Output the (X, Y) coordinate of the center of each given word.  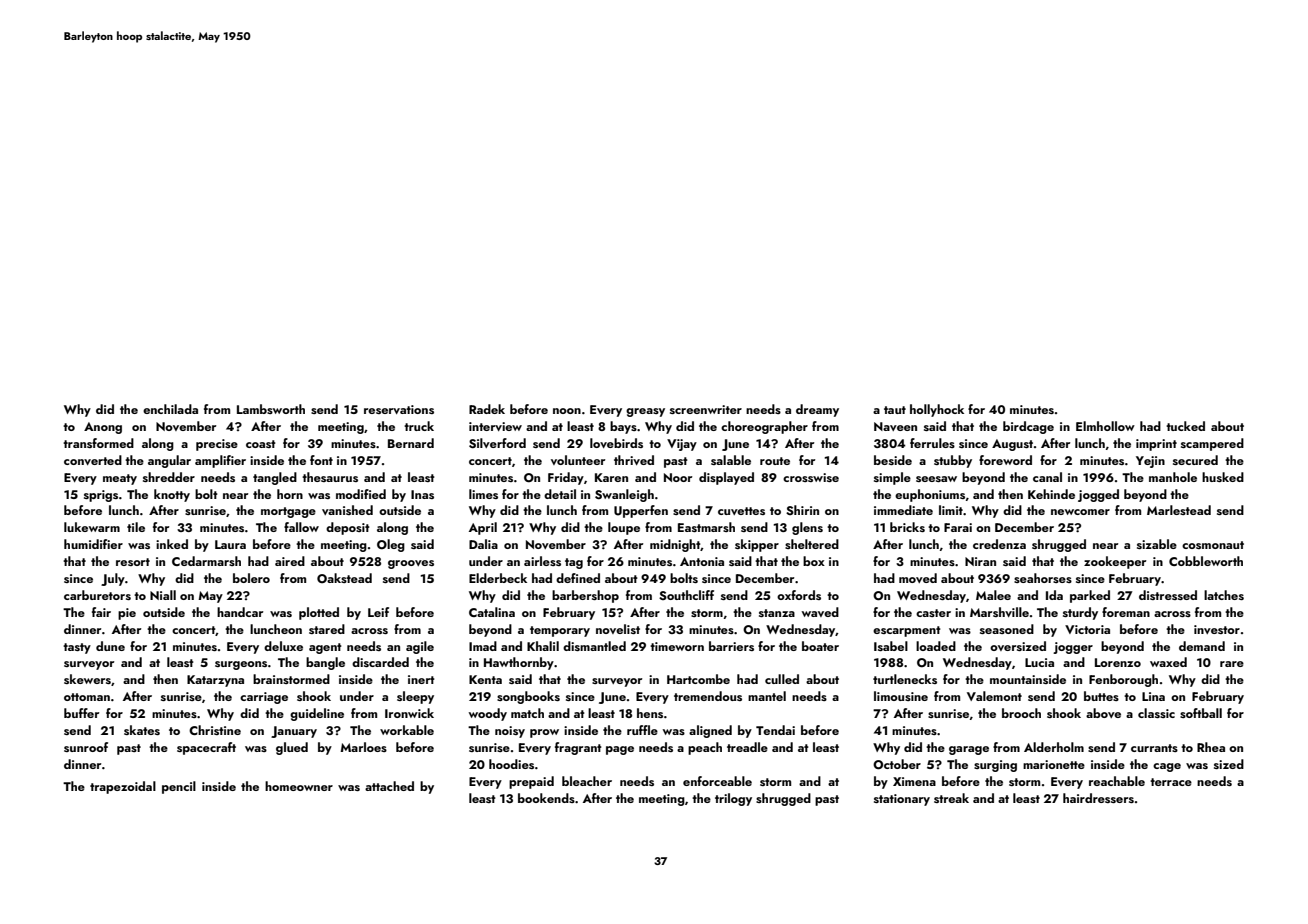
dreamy (817, 410)
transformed (98, 443)
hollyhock (937, 410)
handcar (240, 612)
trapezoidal (123, 787)
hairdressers (1098, 798)
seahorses (1043, 578)
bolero (251, 578)
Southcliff (686, 595)
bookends (546, 798)
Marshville (999, 612)
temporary (560, 631)
